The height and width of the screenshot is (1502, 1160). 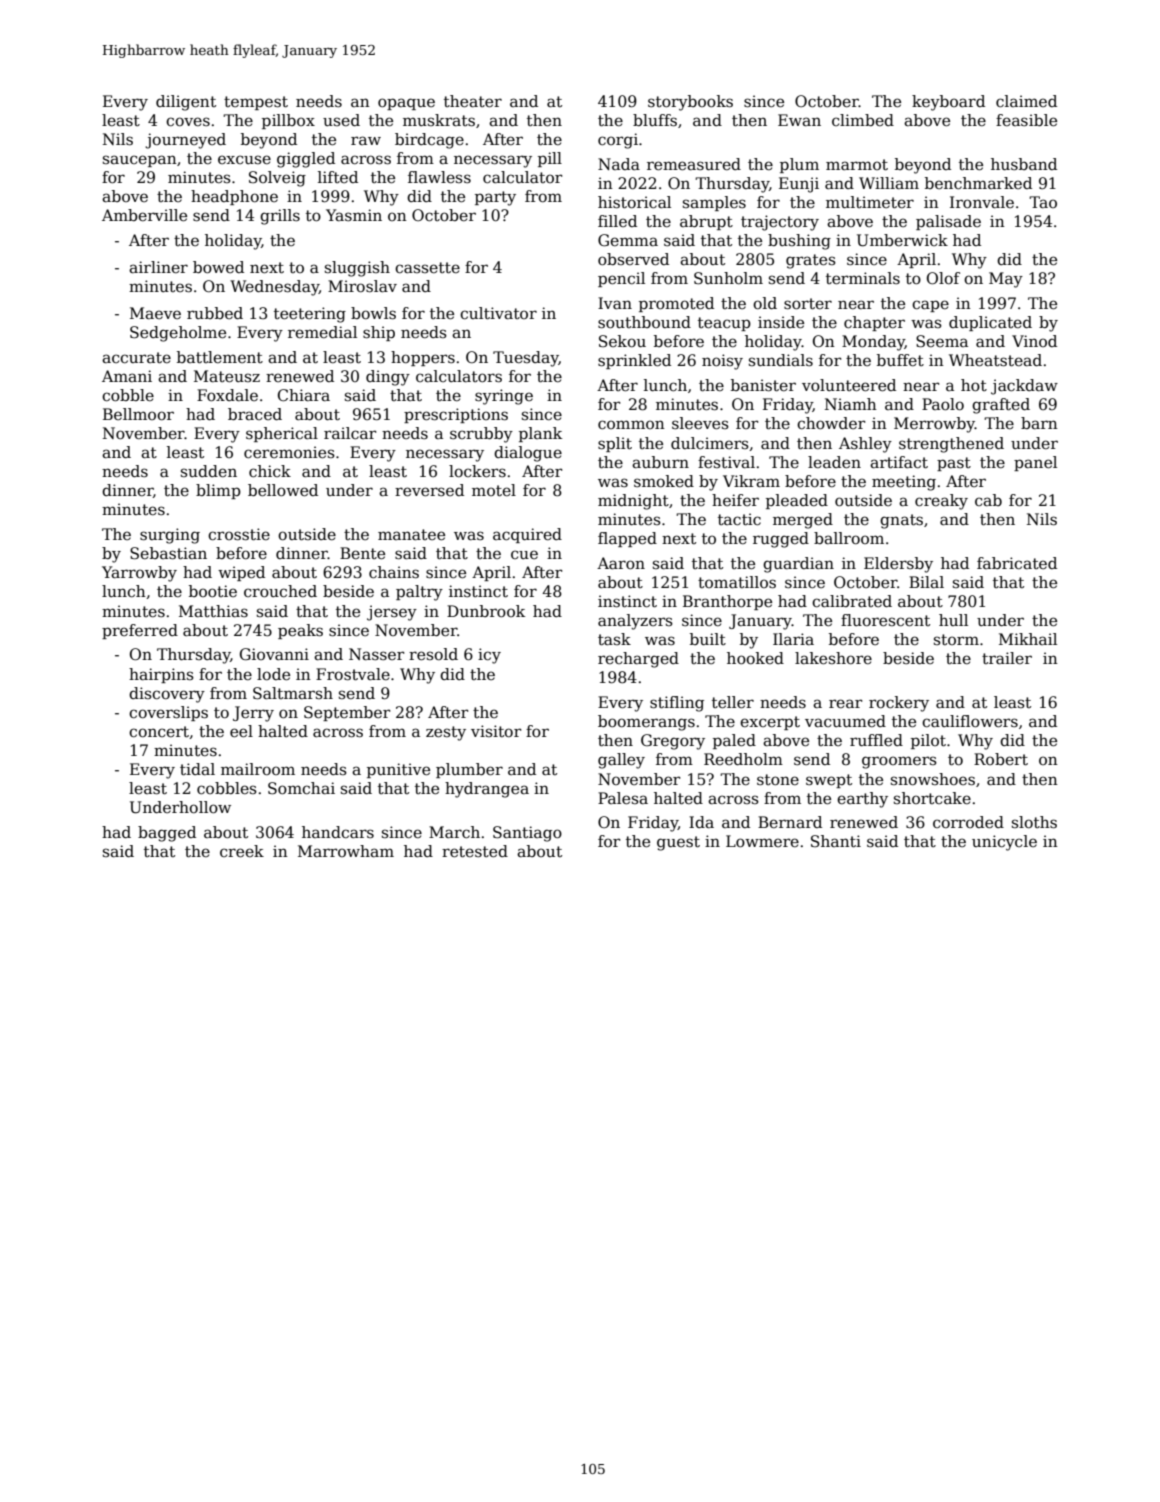 I want to click on Dunbrook, so click(x=486, y=611).
